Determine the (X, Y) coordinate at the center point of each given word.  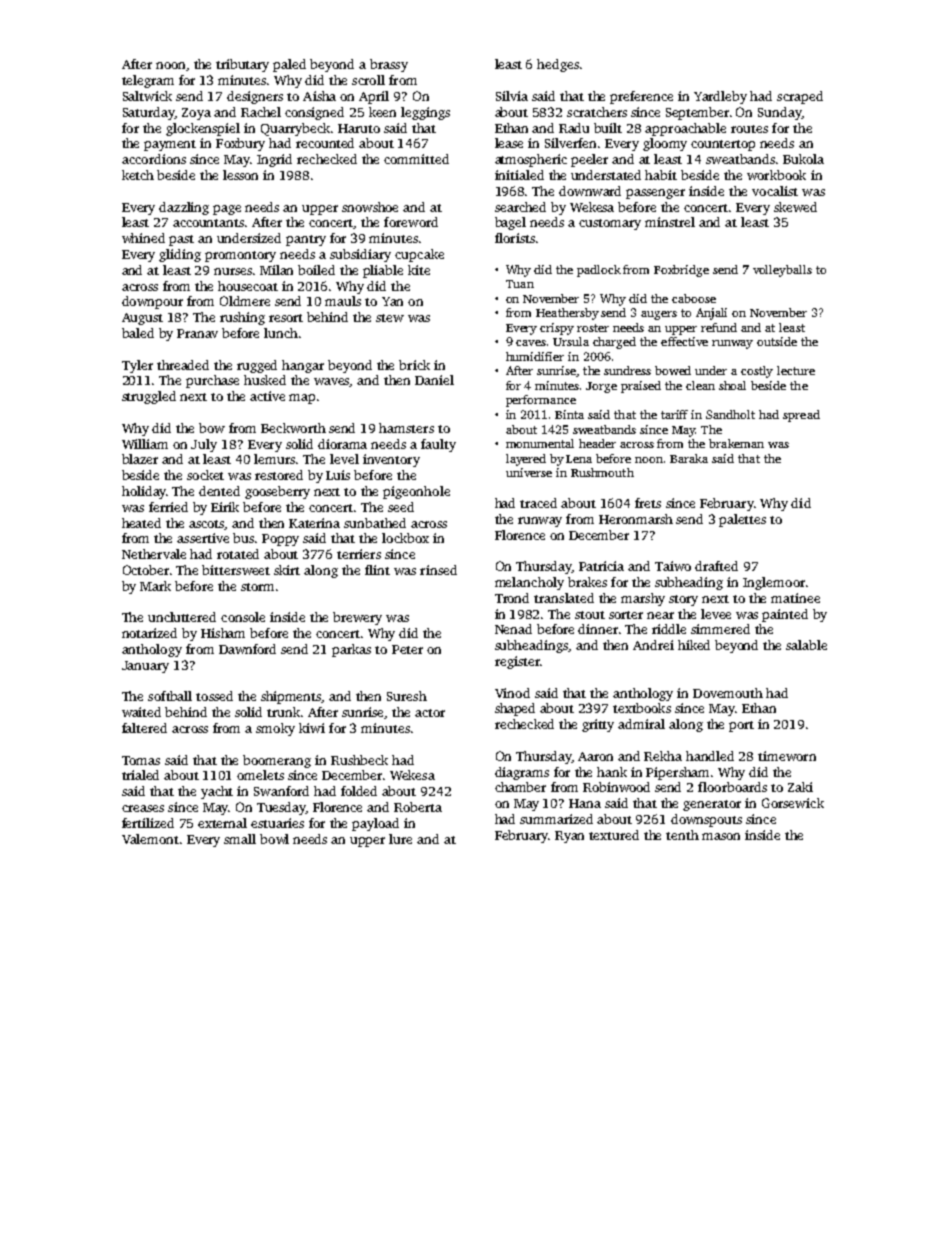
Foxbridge (681, 271)
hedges (558, 65)
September (697, 113)
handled (710, 756)
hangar (303, 366)
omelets (260, 775)
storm (257, 587)
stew (390, 318)
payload (375, 824)
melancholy (529, 583)
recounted (325, 143)
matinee (795, 598)
